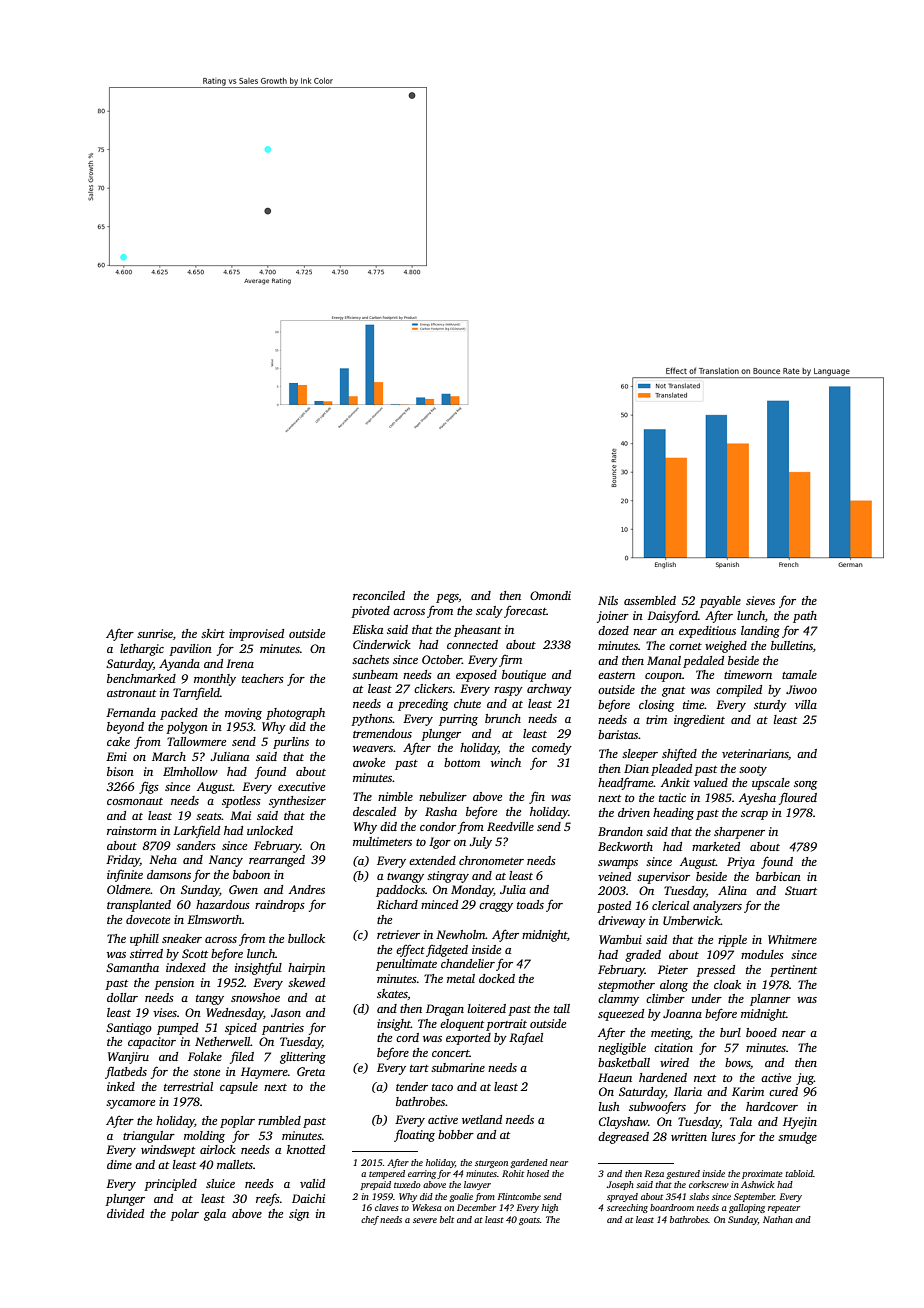 The image size is (924, 1308). I want to click on Reedville, so click(510, 826).
